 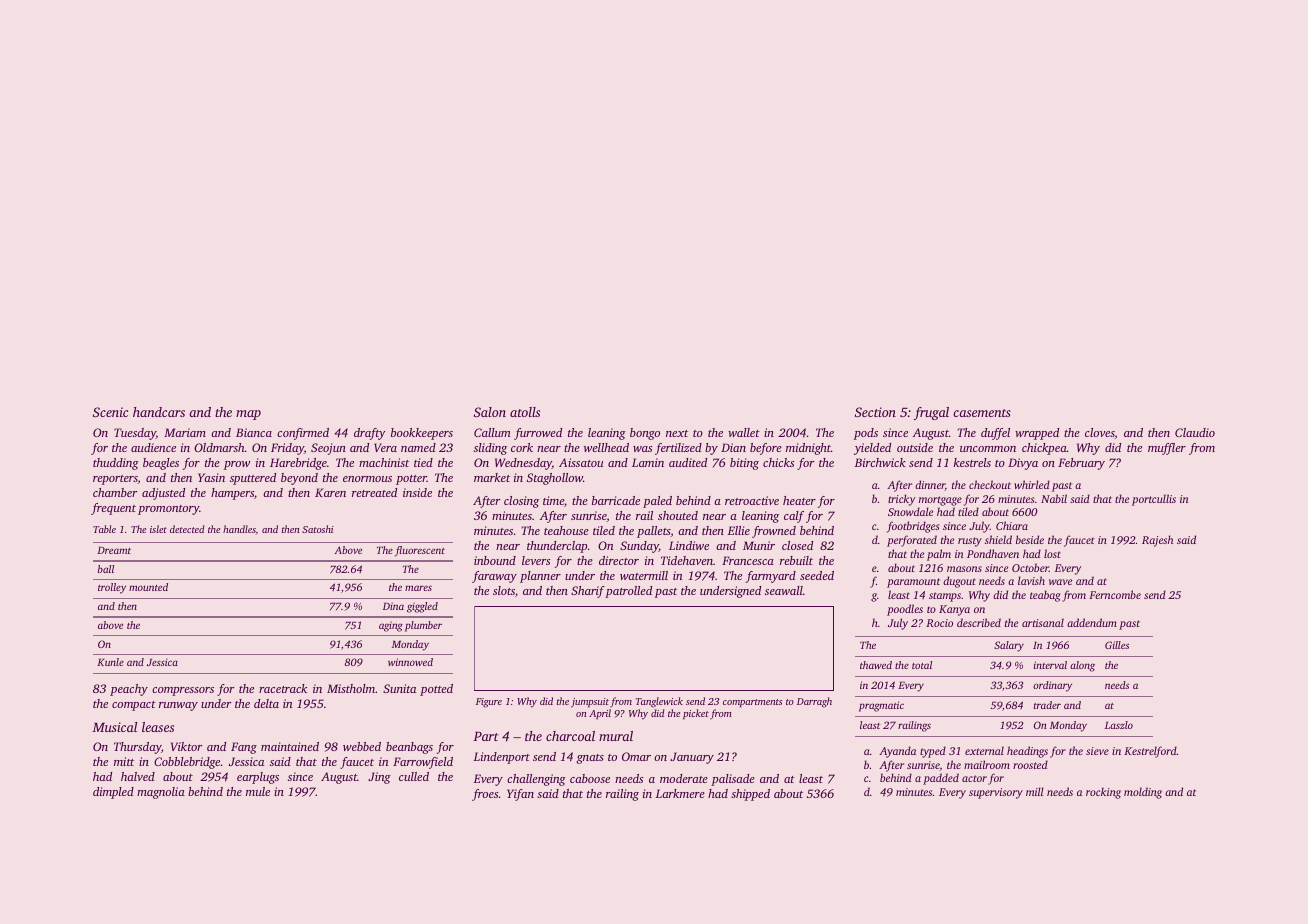 I want to click on aging, so click(x=391, y=626).
